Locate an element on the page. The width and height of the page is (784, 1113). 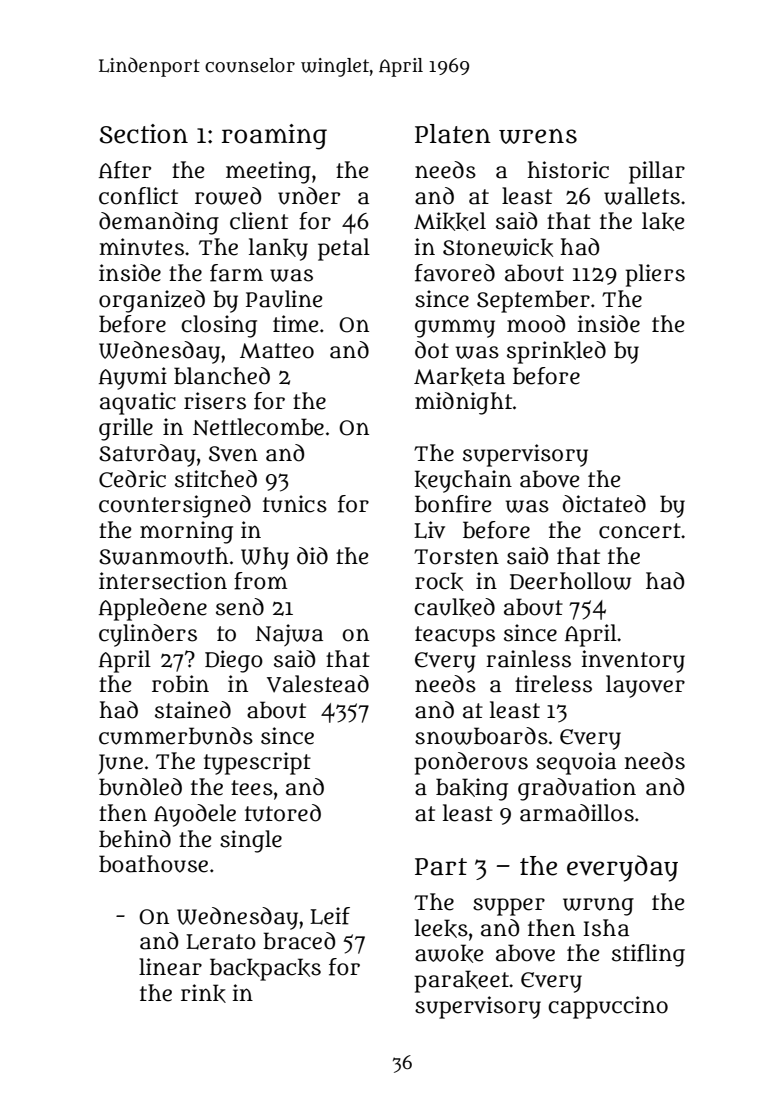
rowed is located at coordinates (228, 196).
